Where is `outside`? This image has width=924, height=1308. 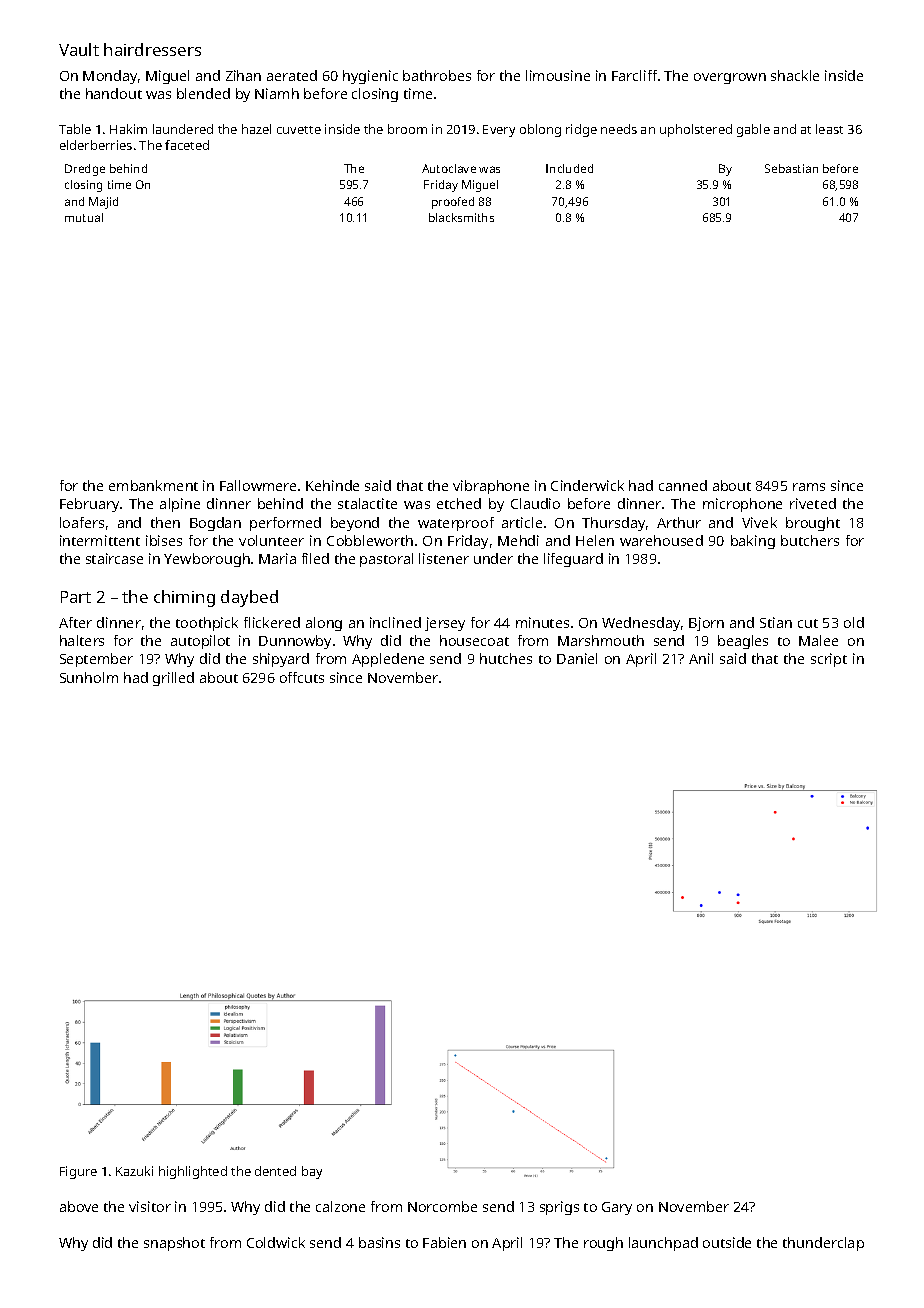
outside is located at coordinates (727, 1242).
